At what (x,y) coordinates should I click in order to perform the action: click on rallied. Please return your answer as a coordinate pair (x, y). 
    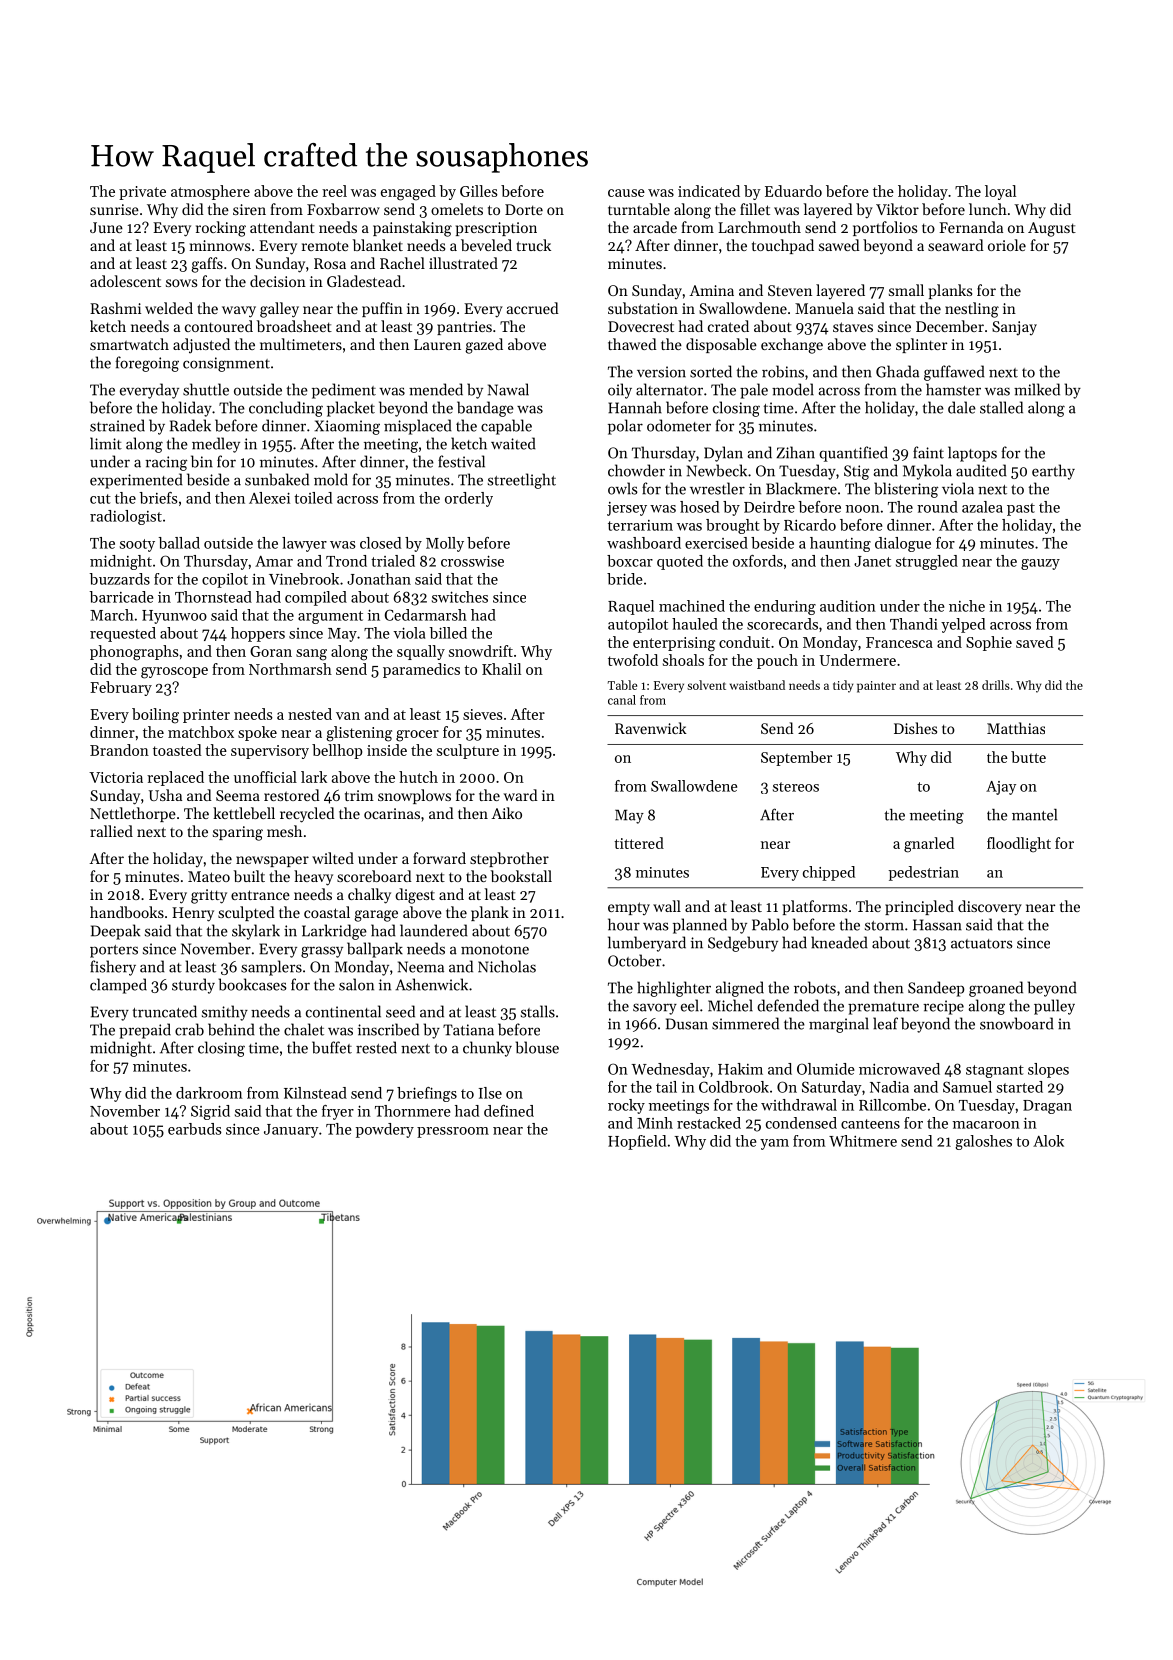
    Looking at the image, I should click on (111, 831).
